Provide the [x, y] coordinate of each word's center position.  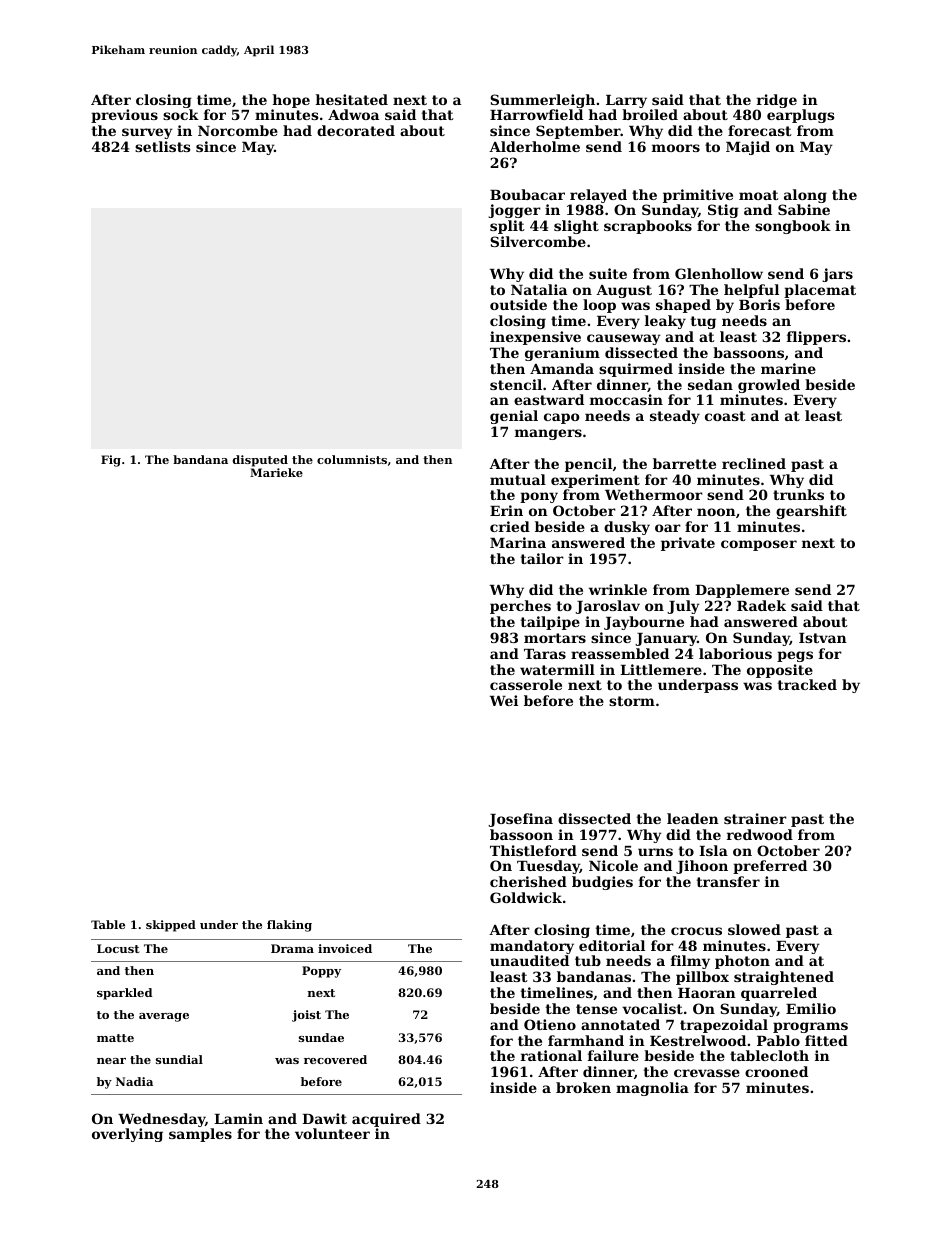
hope [291, 101]
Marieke [276, 472]
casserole [526, 684]
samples [200, 1135]
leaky [665, 322]
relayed [598, 196]
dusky [627, 528]
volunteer [332, 1133]
